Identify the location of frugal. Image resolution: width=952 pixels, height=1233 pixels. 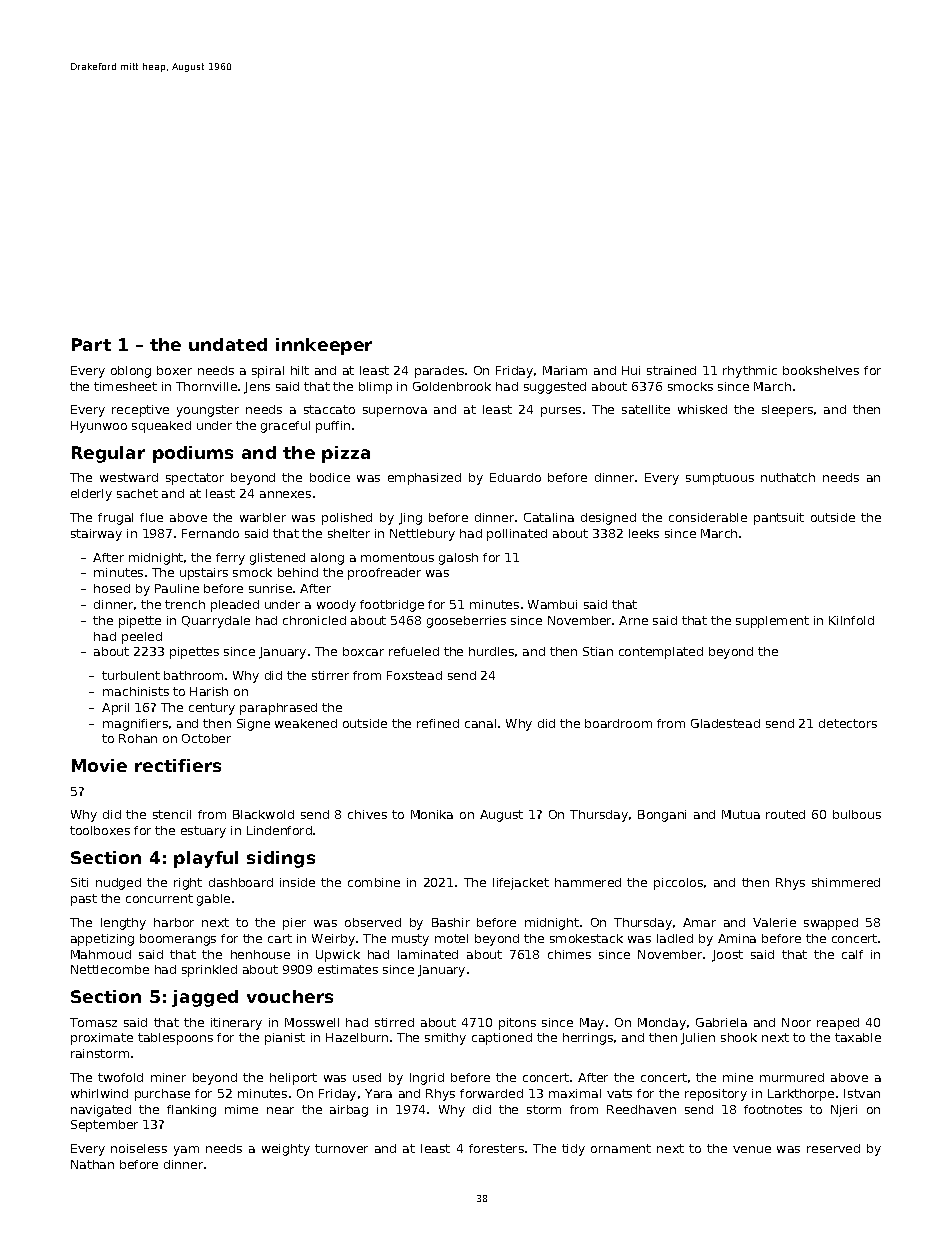
(115, 519).
